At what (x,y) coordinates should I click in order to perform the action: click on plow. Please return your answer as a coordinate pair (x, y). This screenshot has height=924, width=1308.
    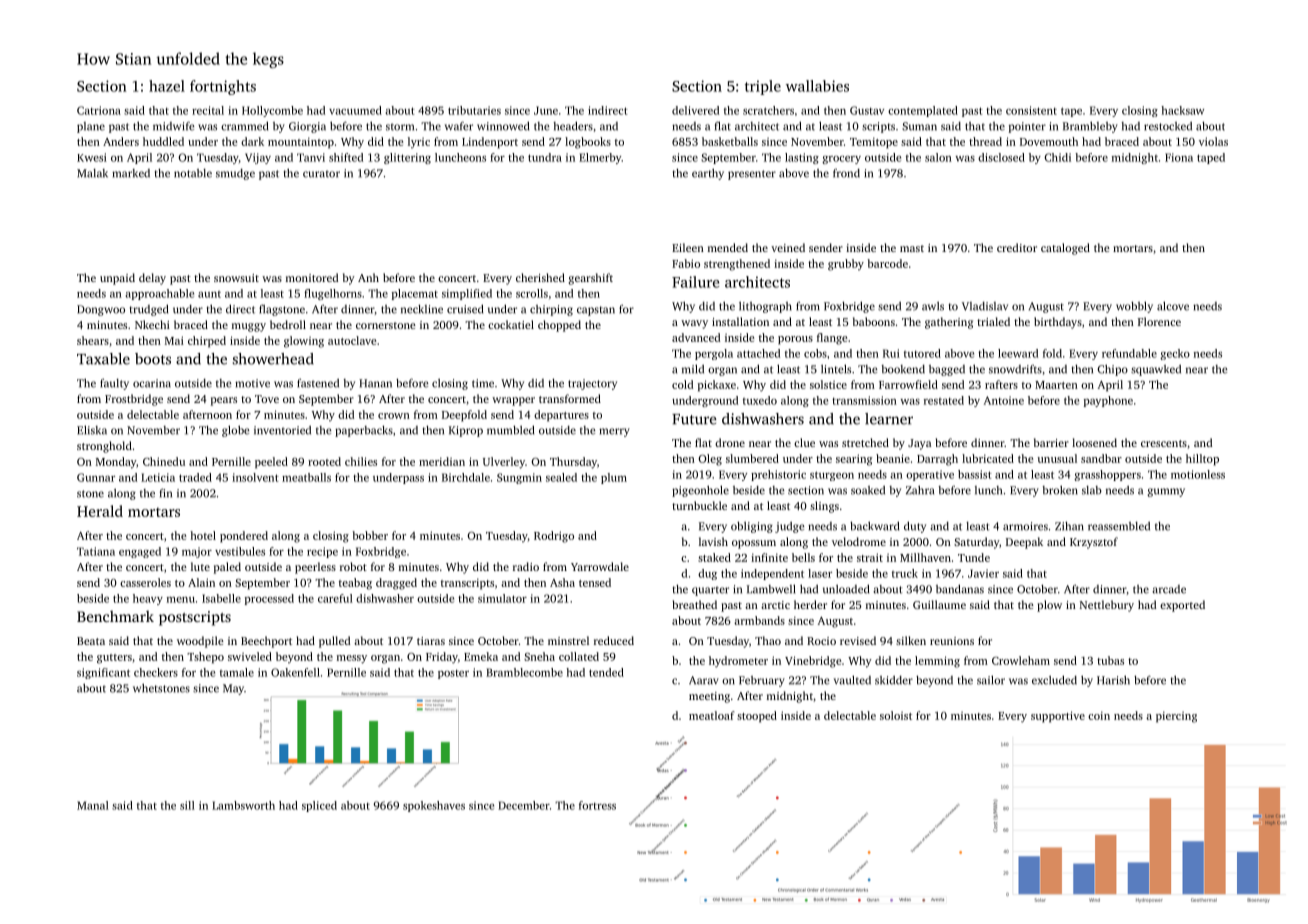
    Looking at the image, I should click on (1049, 606).
